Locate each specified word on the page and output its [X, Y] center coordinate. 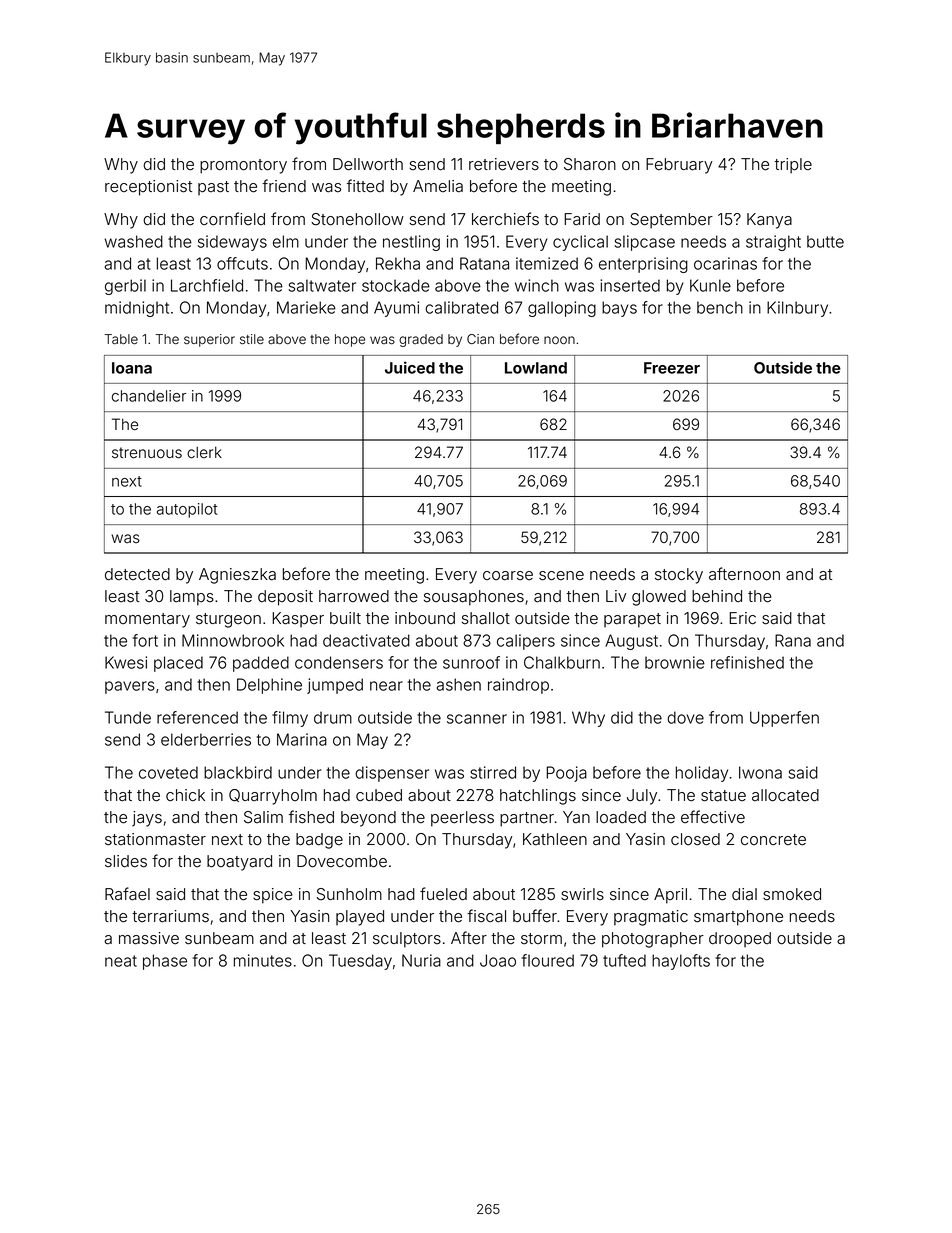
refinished [747, 662]
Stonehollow [357, 219]
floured [548, 960]
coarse [508, 576]
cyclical [580, 243]
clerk [204, 452]
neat [121, 961]
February [679, 166]
